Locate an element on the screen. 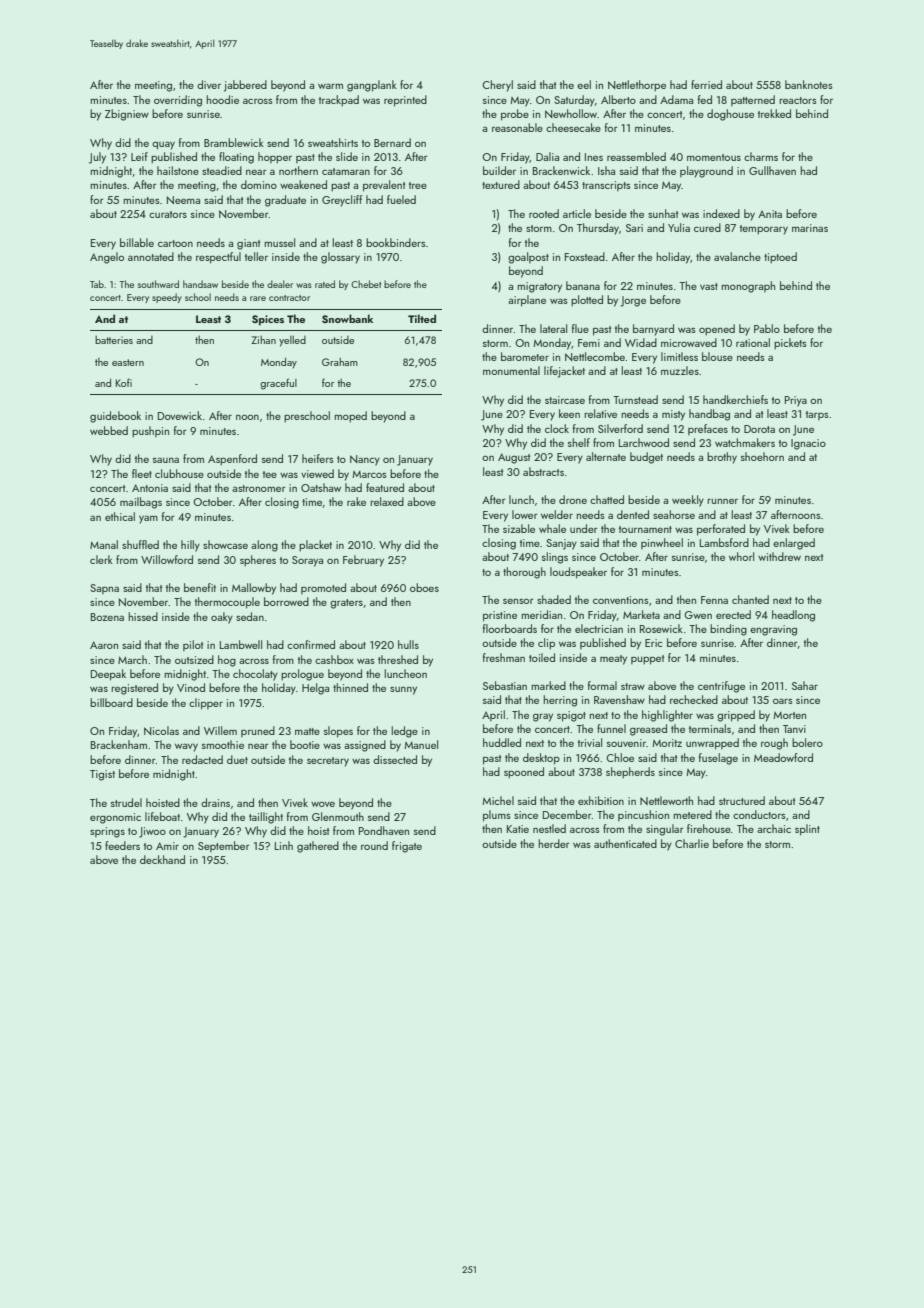  September is located at coordinates (224, 846).
